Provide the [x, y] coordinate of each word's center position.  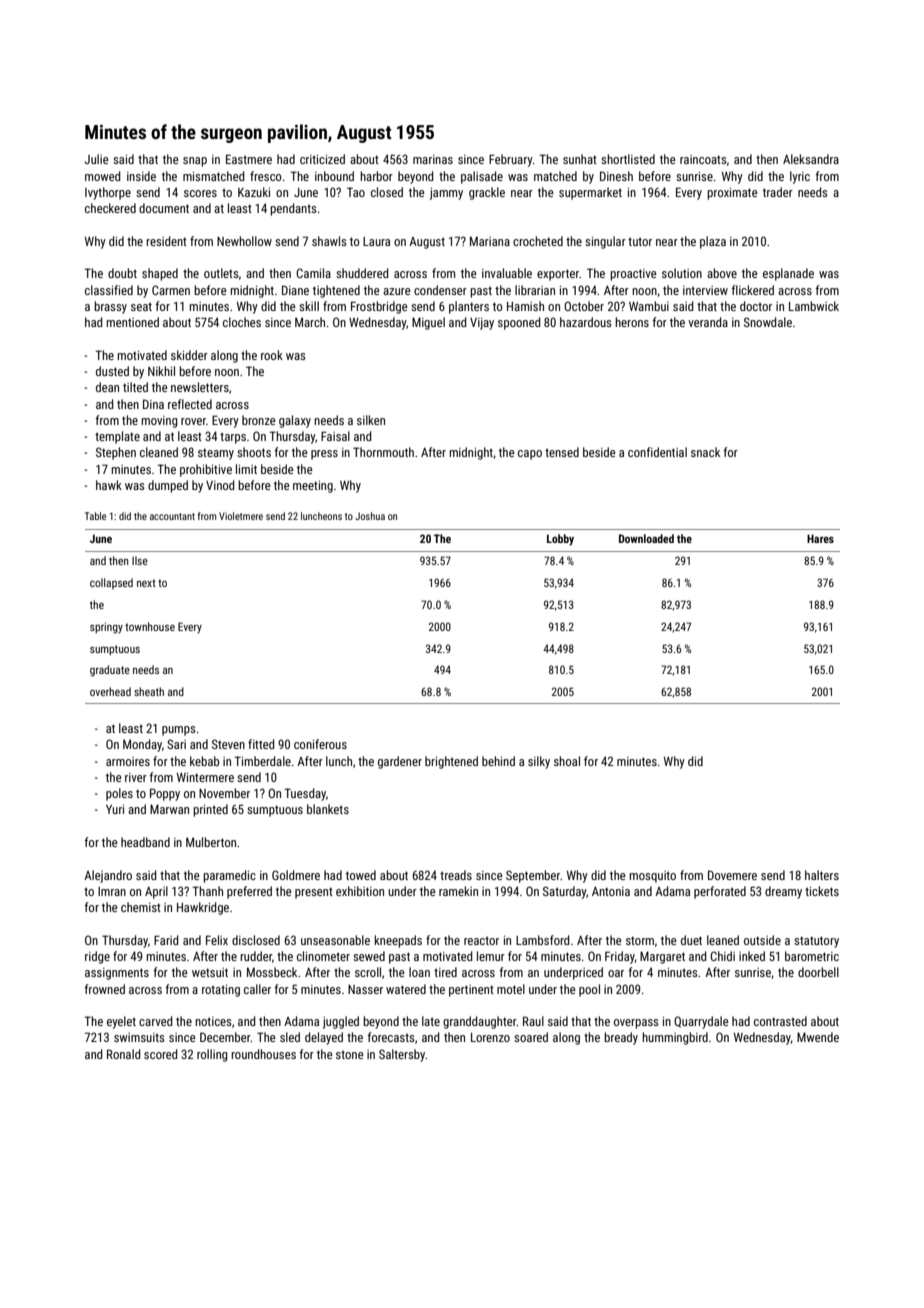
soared [531, 1037]
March [310, 322]
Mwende [818, 1037]
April [156, 892]
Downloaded [646, 538]
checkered [110, 208]
